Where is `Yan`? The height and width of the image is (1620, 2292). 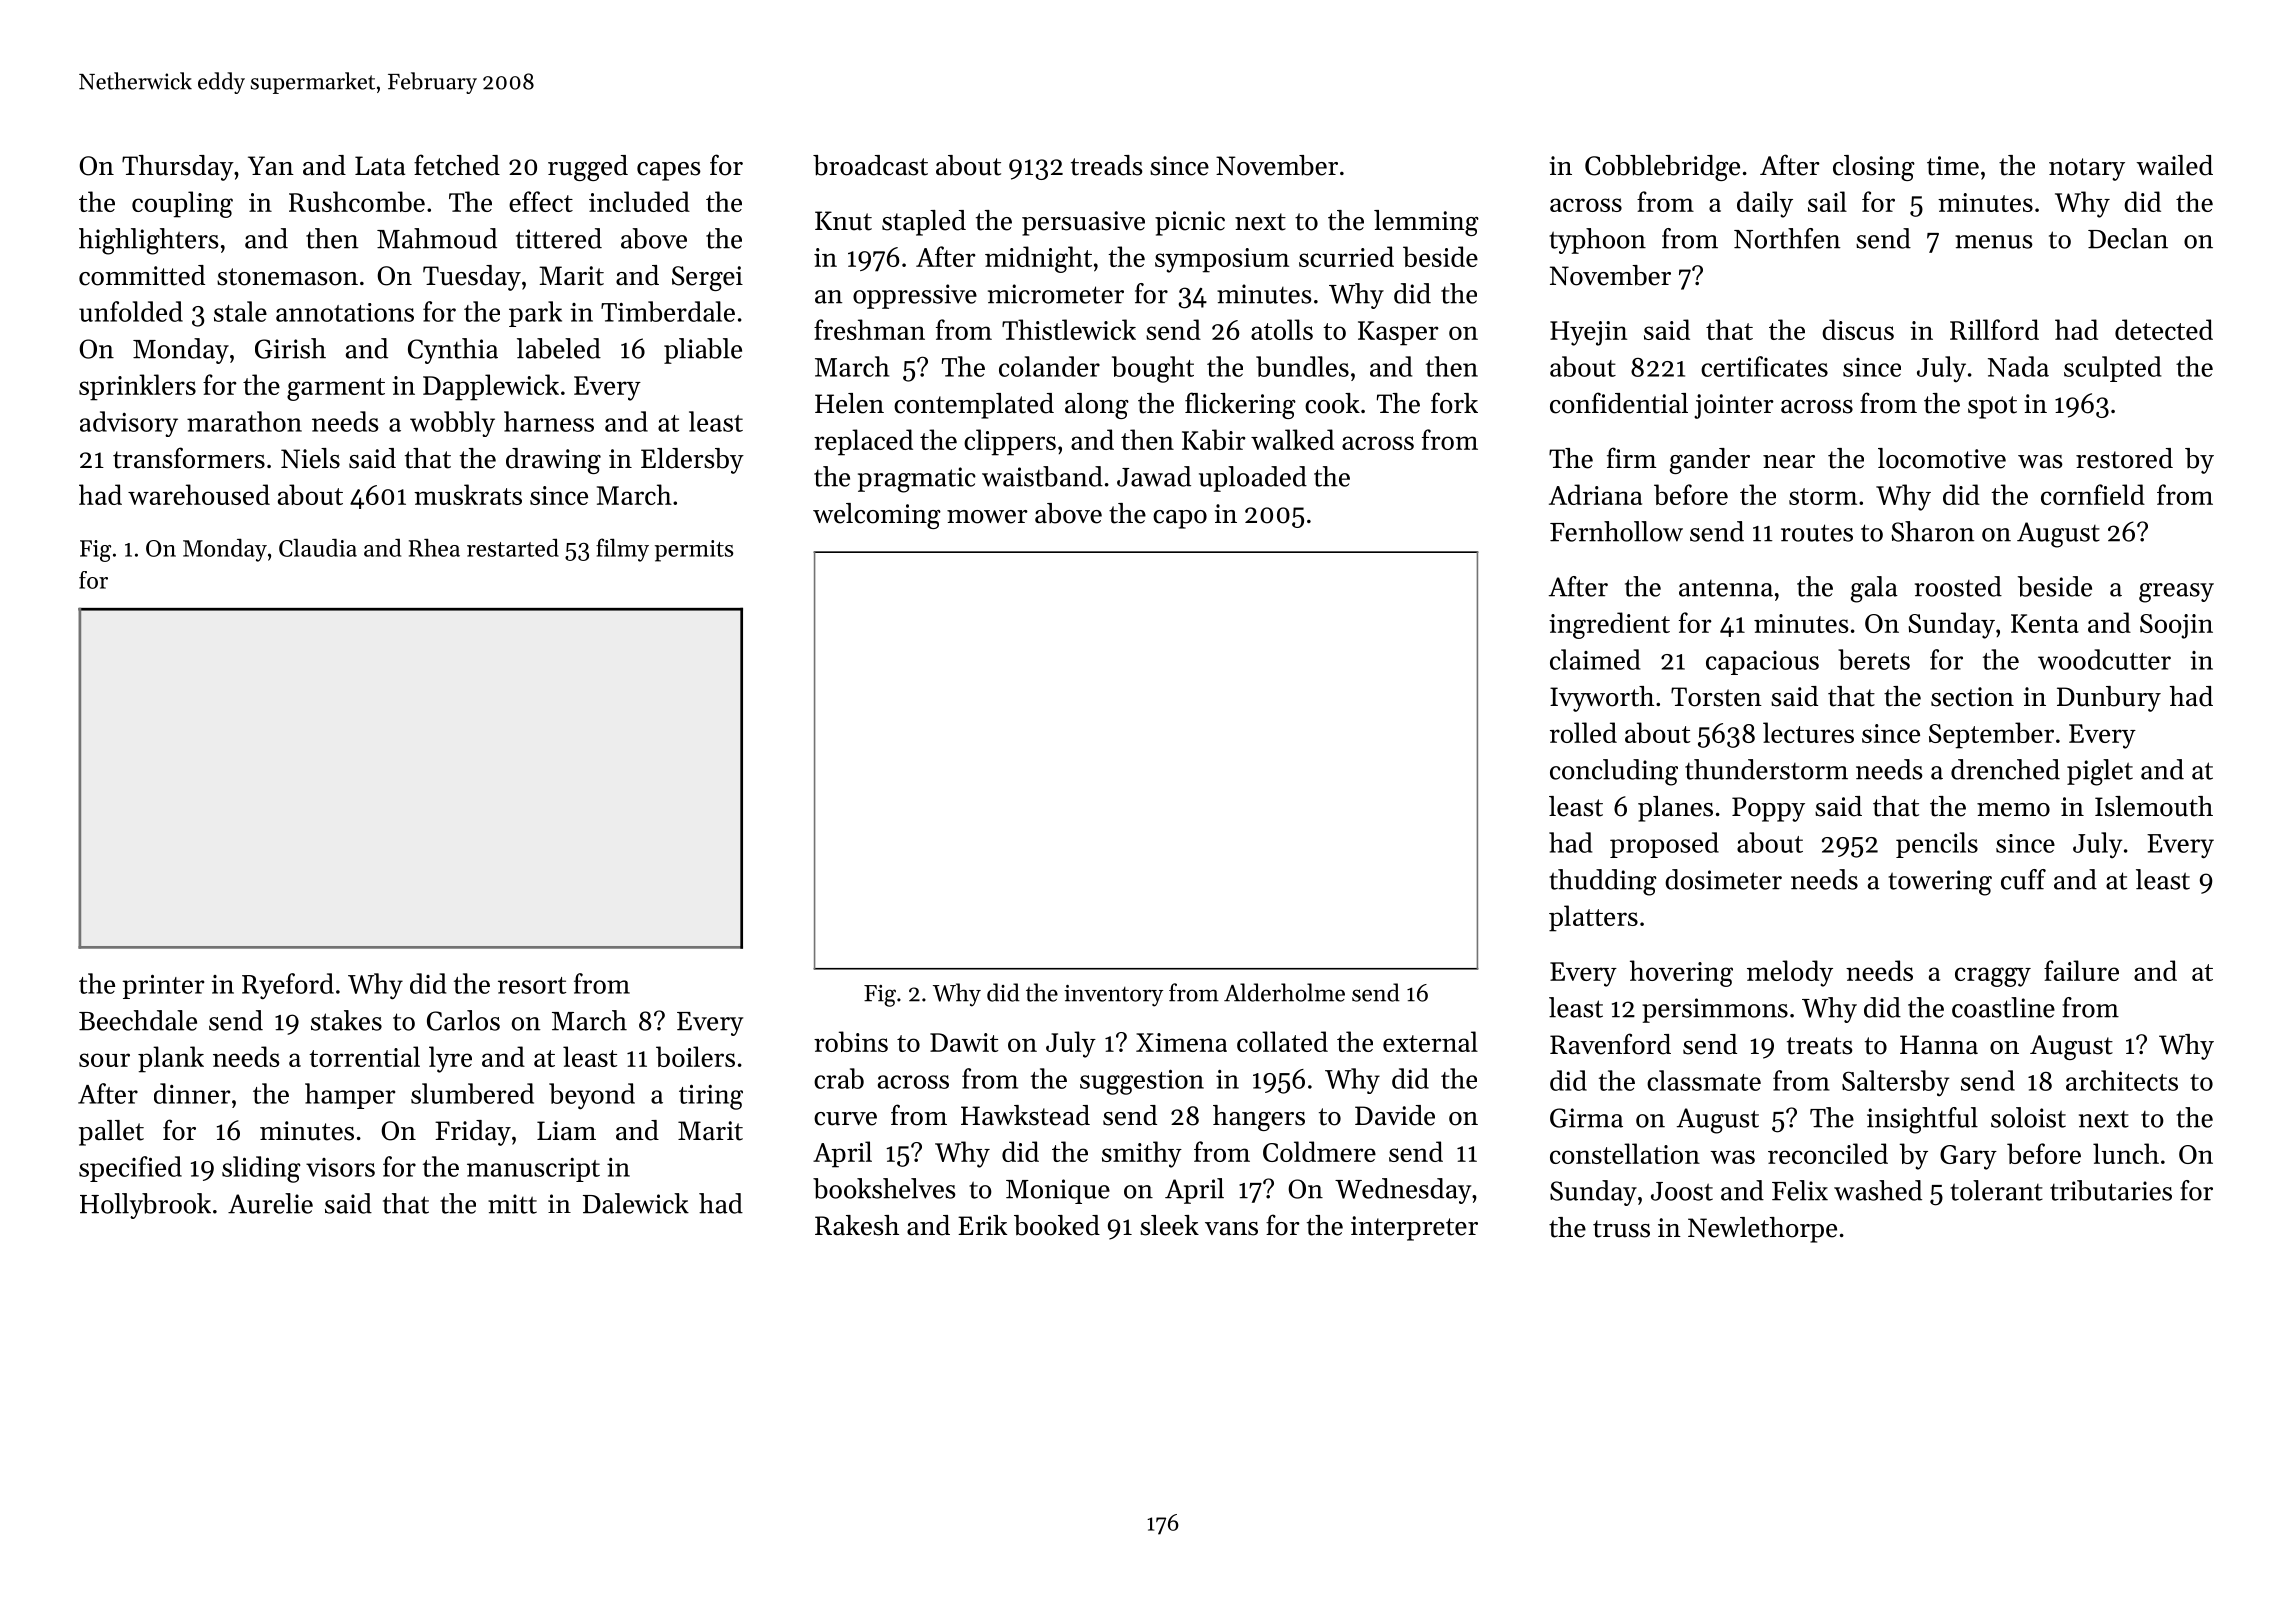 Yan is located at coordinates (271, 165).
